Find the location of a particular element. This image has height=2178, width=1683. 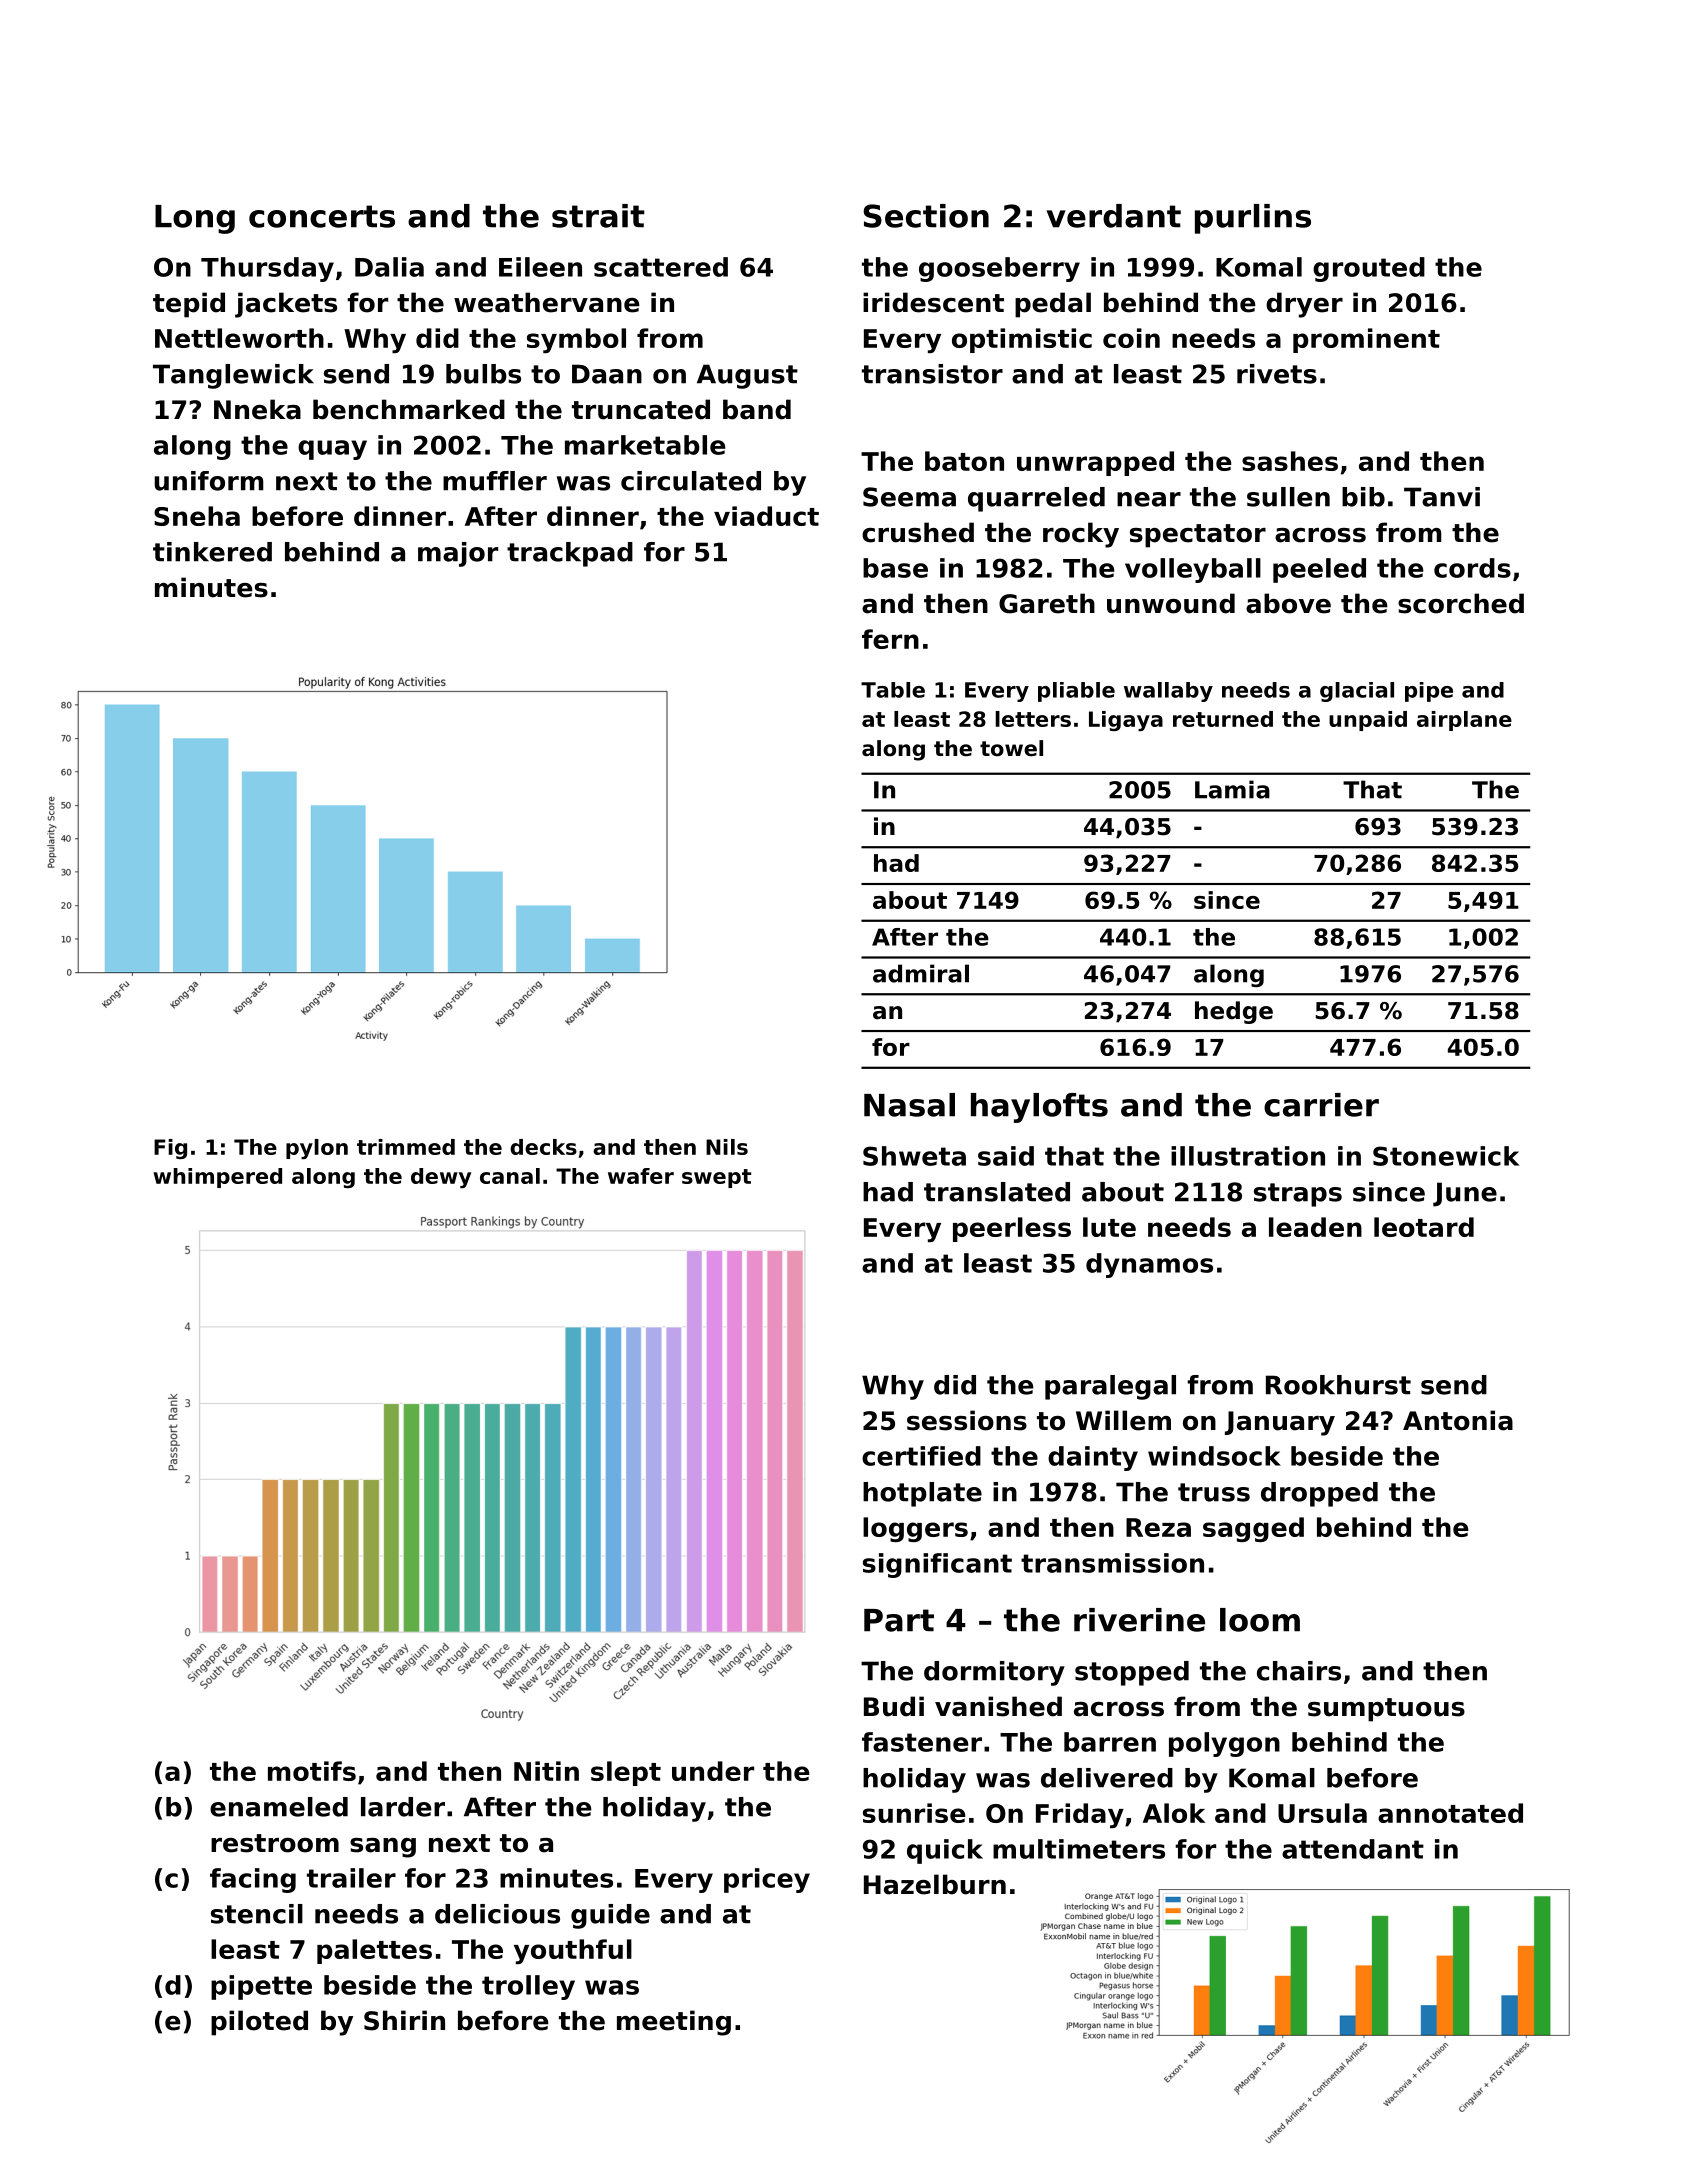

admiral is located at coordinates (921, 973).
